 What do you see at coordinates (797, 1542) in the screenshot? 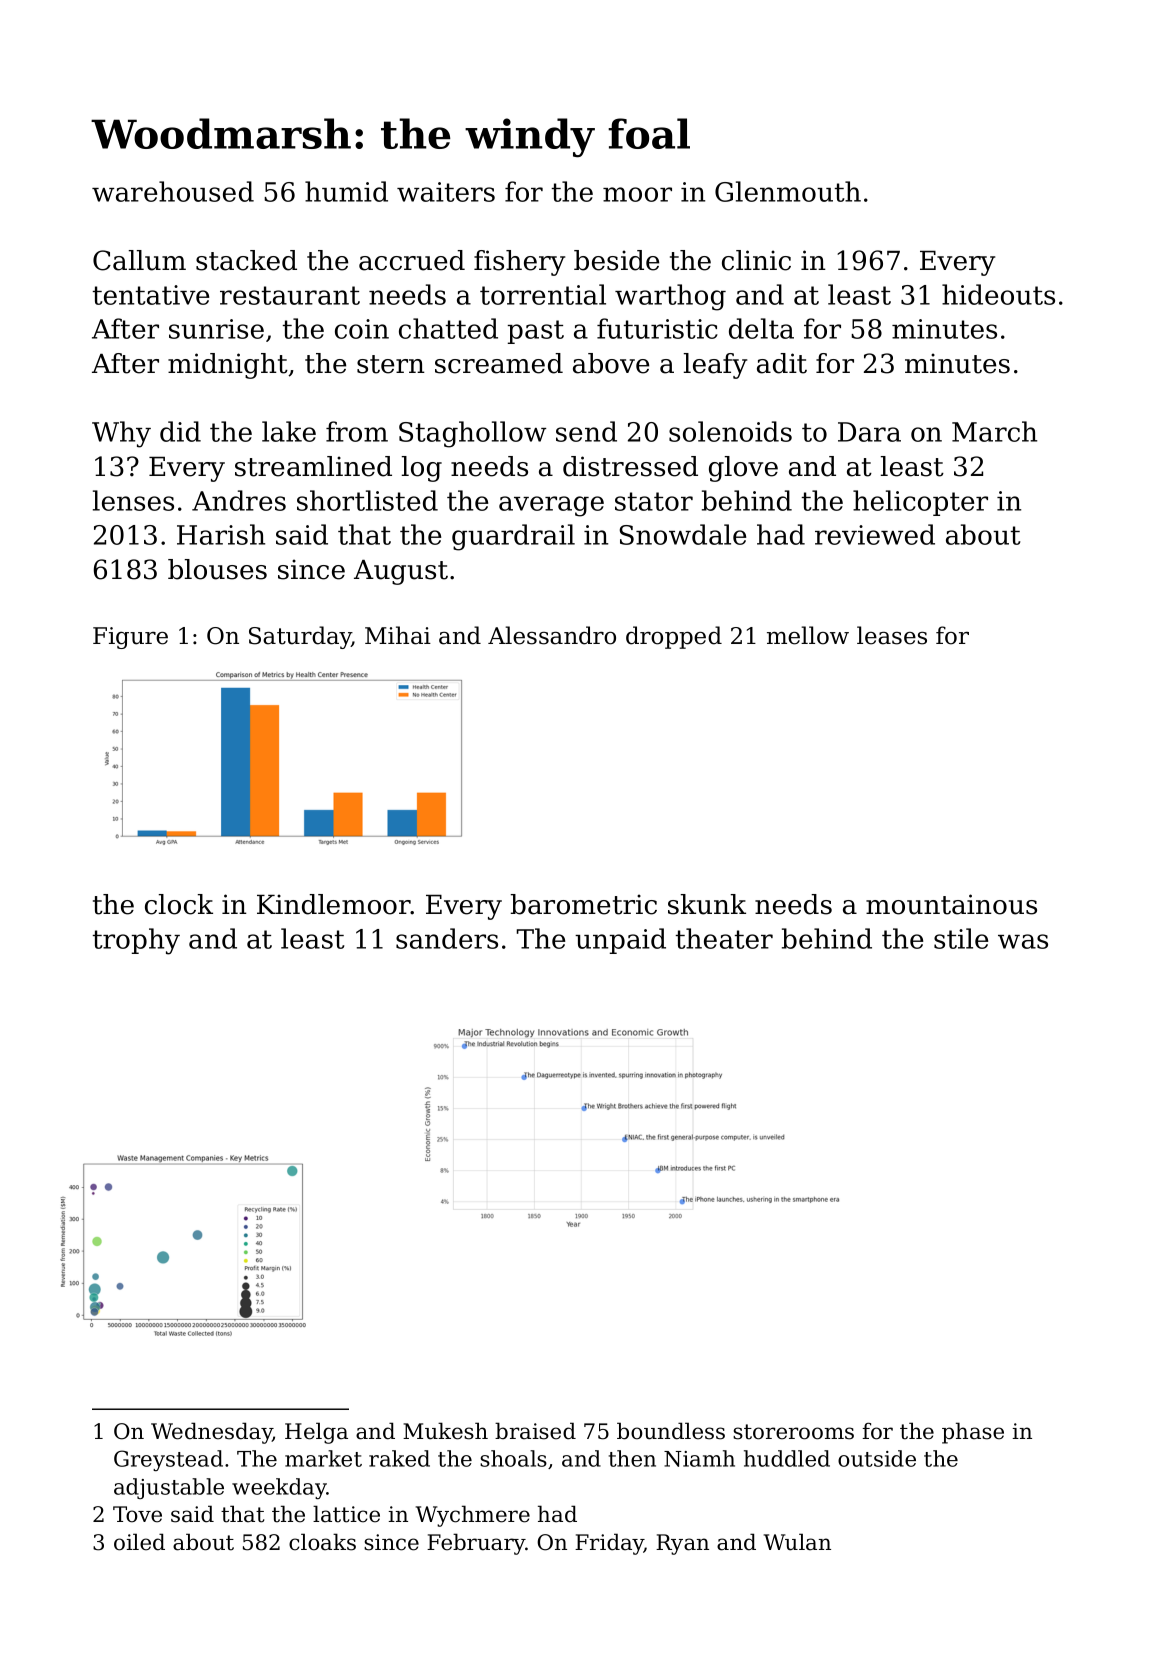
I see `Wulan` at bounding box center [797, 1542].
